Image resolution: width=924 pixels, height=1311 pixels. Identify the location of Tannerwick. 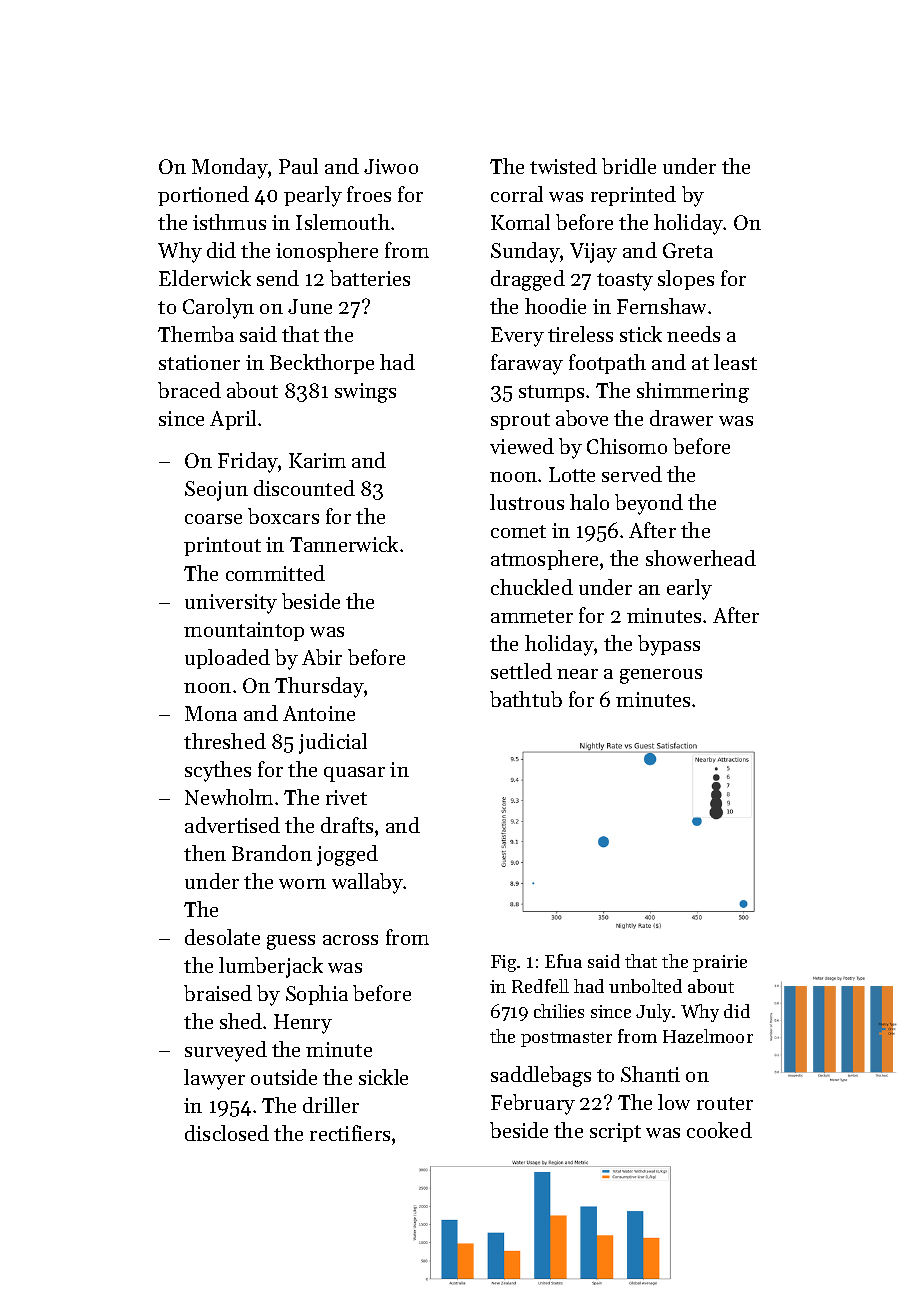
(344, 544).
